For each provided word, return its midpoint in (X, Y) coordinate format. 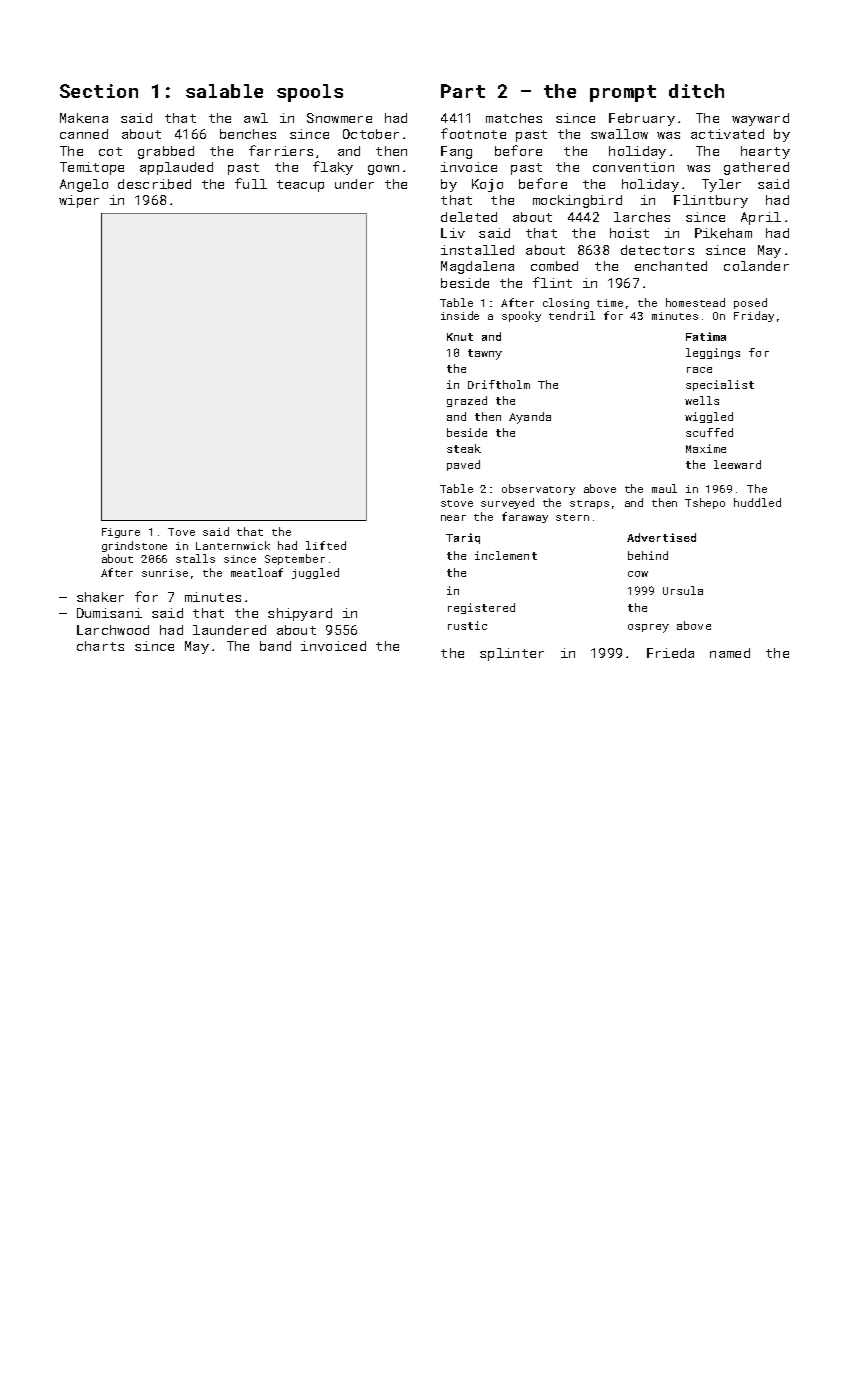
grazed (467, 401)
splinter (512, 654)
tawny (485, 354)
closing (566, 303)
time (610, 303)
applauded (176, 168)
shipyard (300, 614)
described (154, 184)
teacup (300, 186)
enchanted (671, 266)
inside (460, 315)
